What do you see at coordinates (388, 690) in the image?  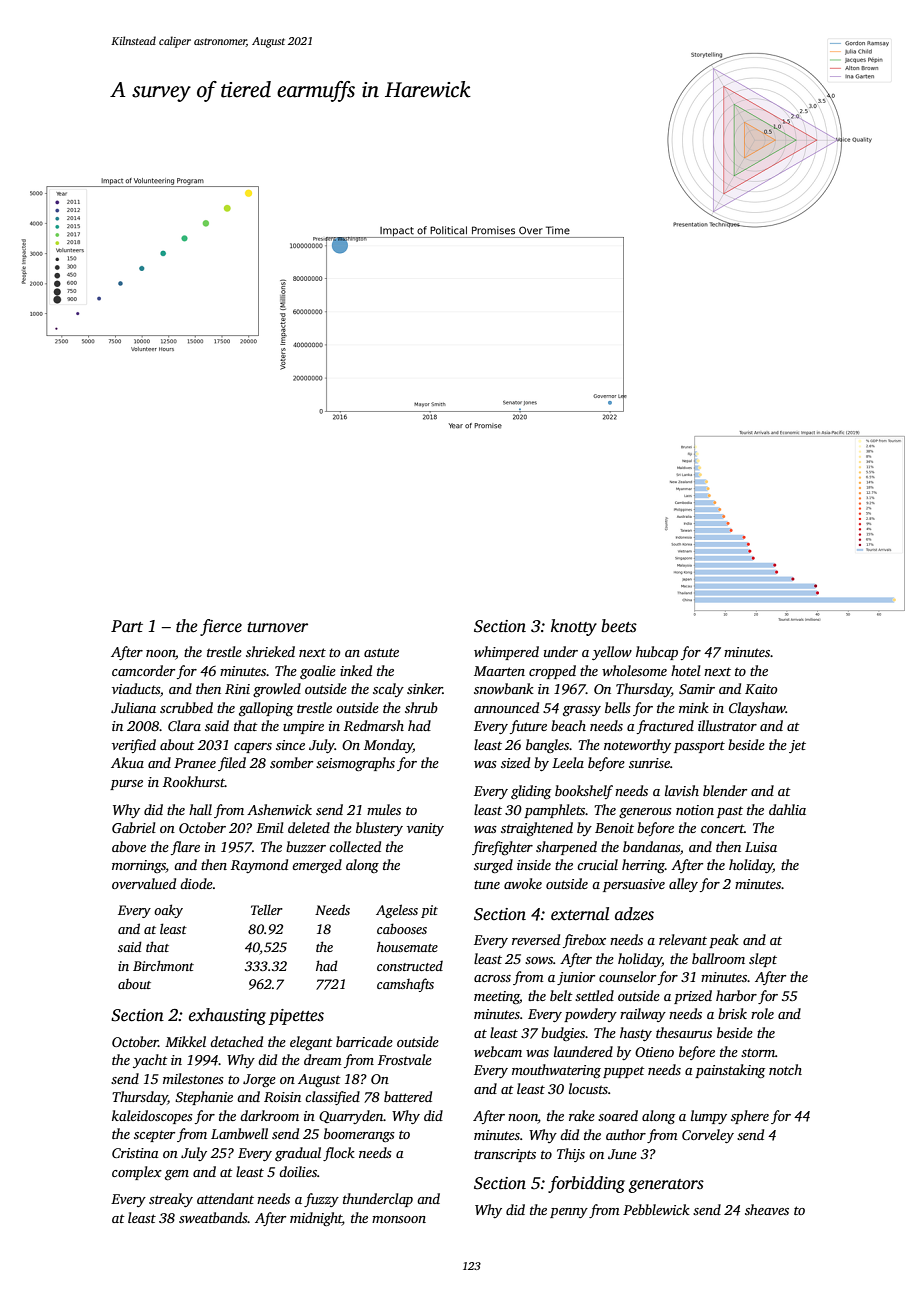 I see `scaly` at bounding box center [388, 690].
